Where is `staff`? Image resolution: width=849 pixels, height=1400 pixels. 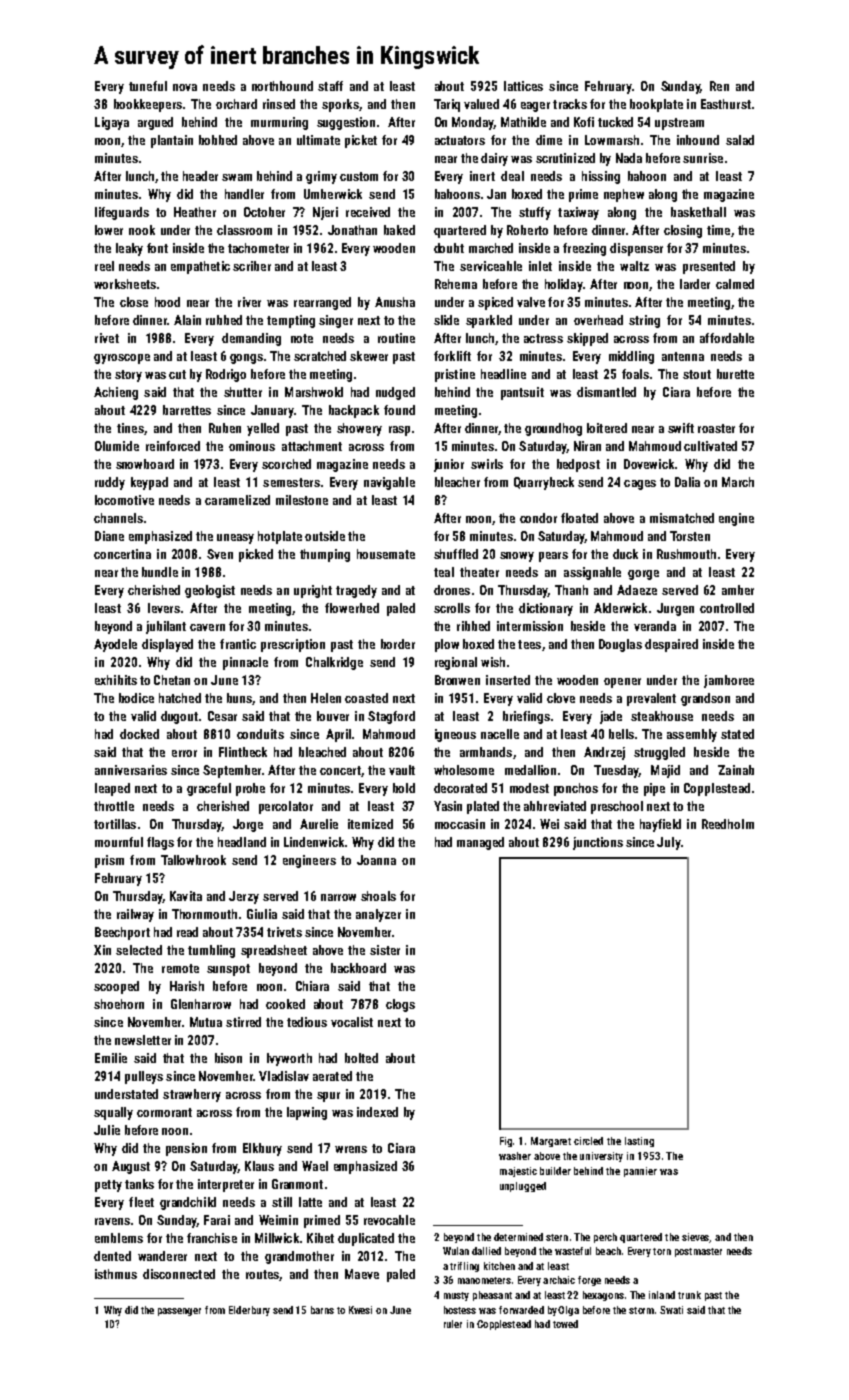 staff is located at coordinates (330, 86).
